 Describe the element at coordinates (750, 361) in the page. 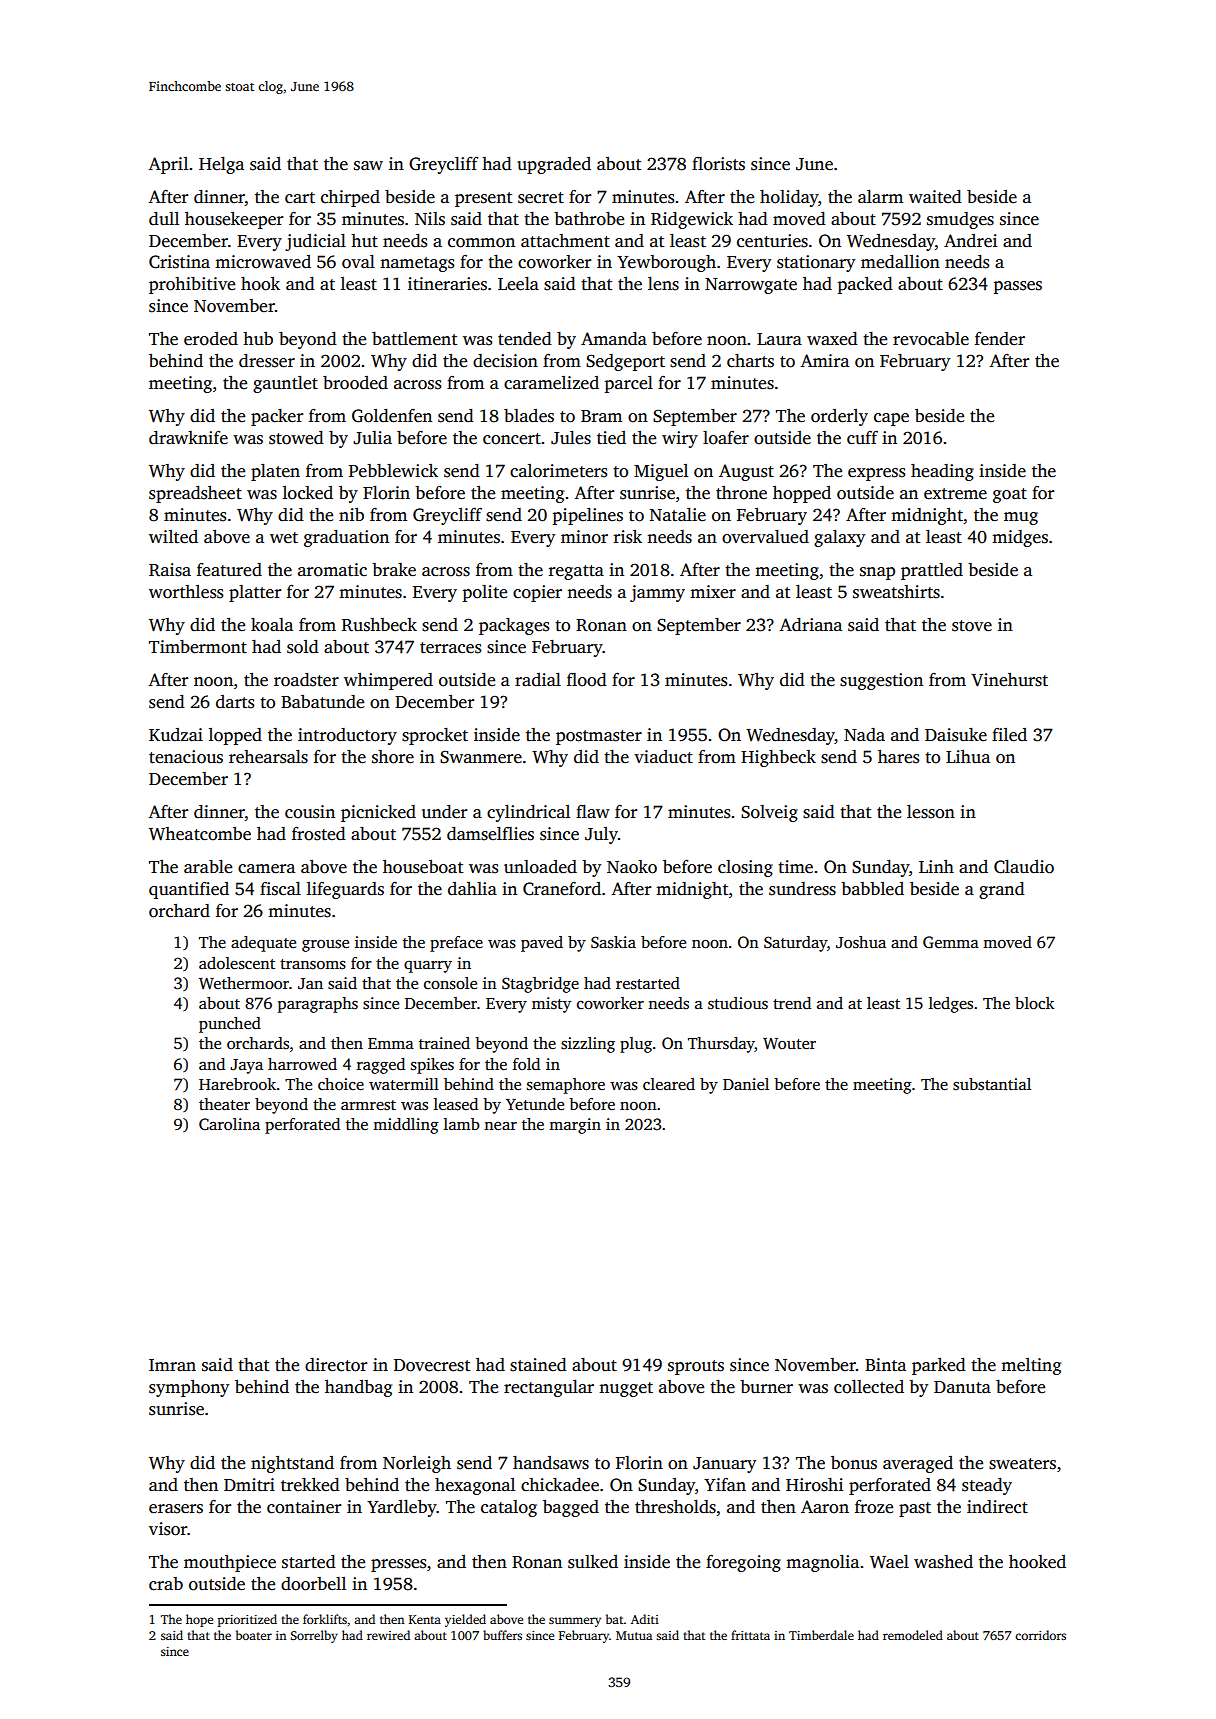

I see `charts` at that location.
